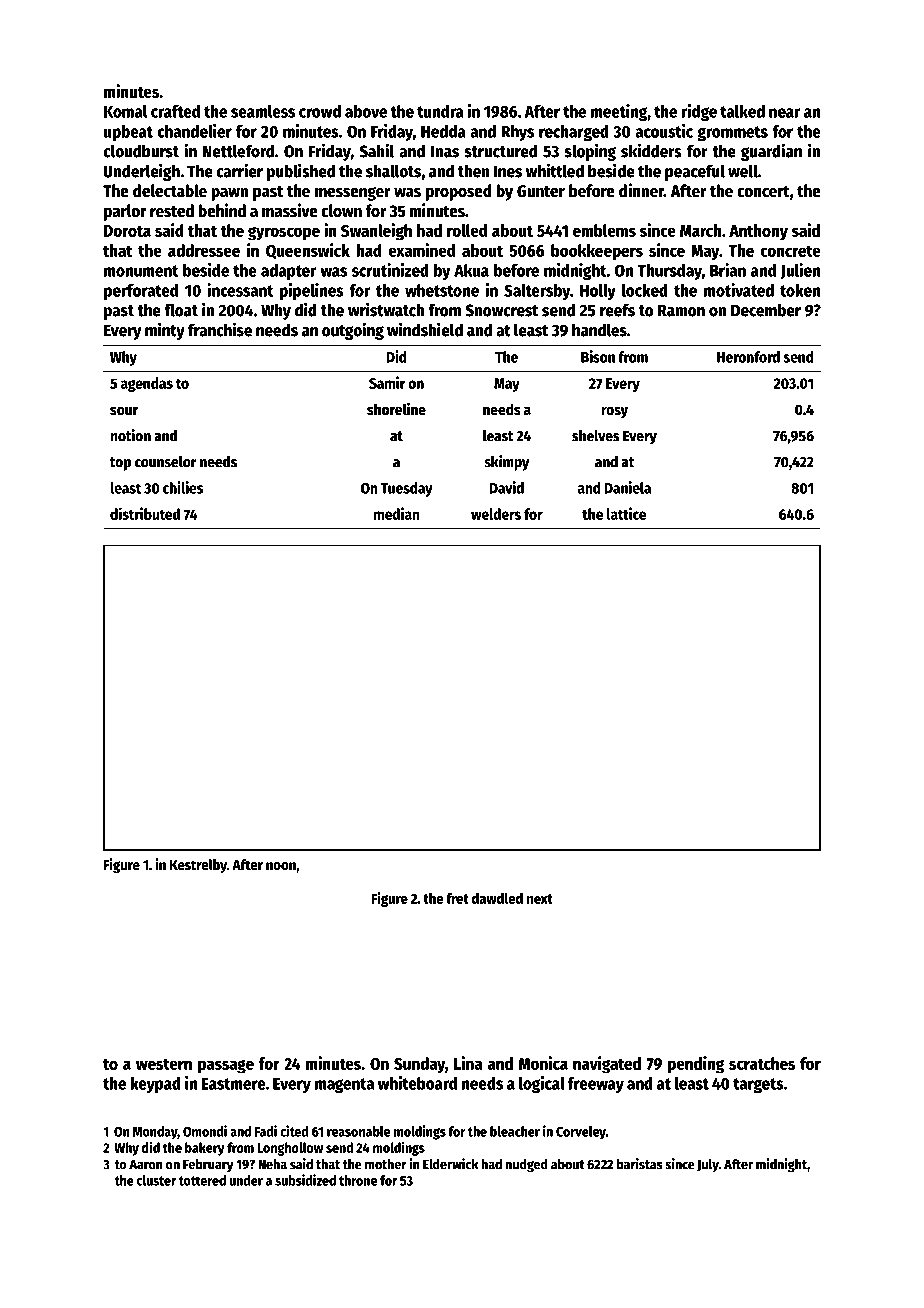 This screenshot has height=1308, width=924. Describe the element at coordinates (497, 898) in the screenshot. I see `dawdled` at that location.
